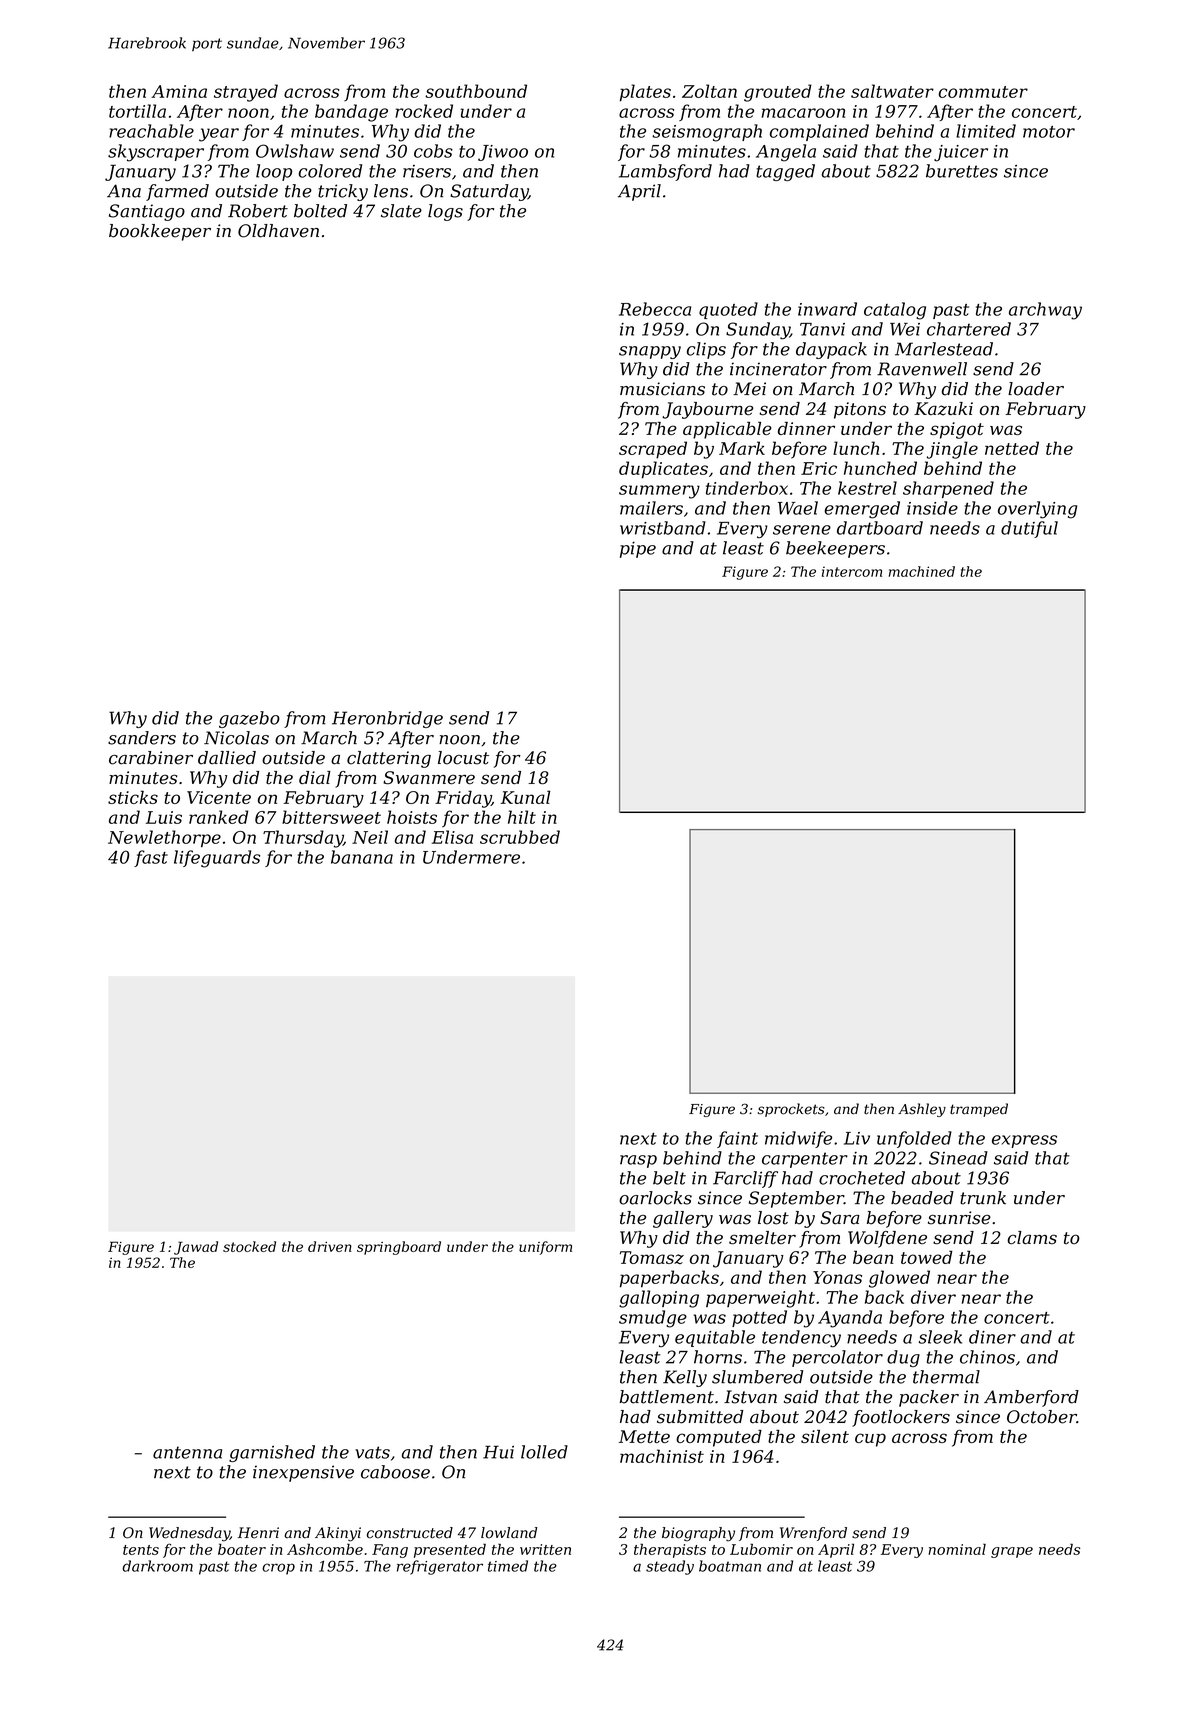 This screenshot has width=1194, height=1729. I want to click on Saturday, so click(489, 192).
